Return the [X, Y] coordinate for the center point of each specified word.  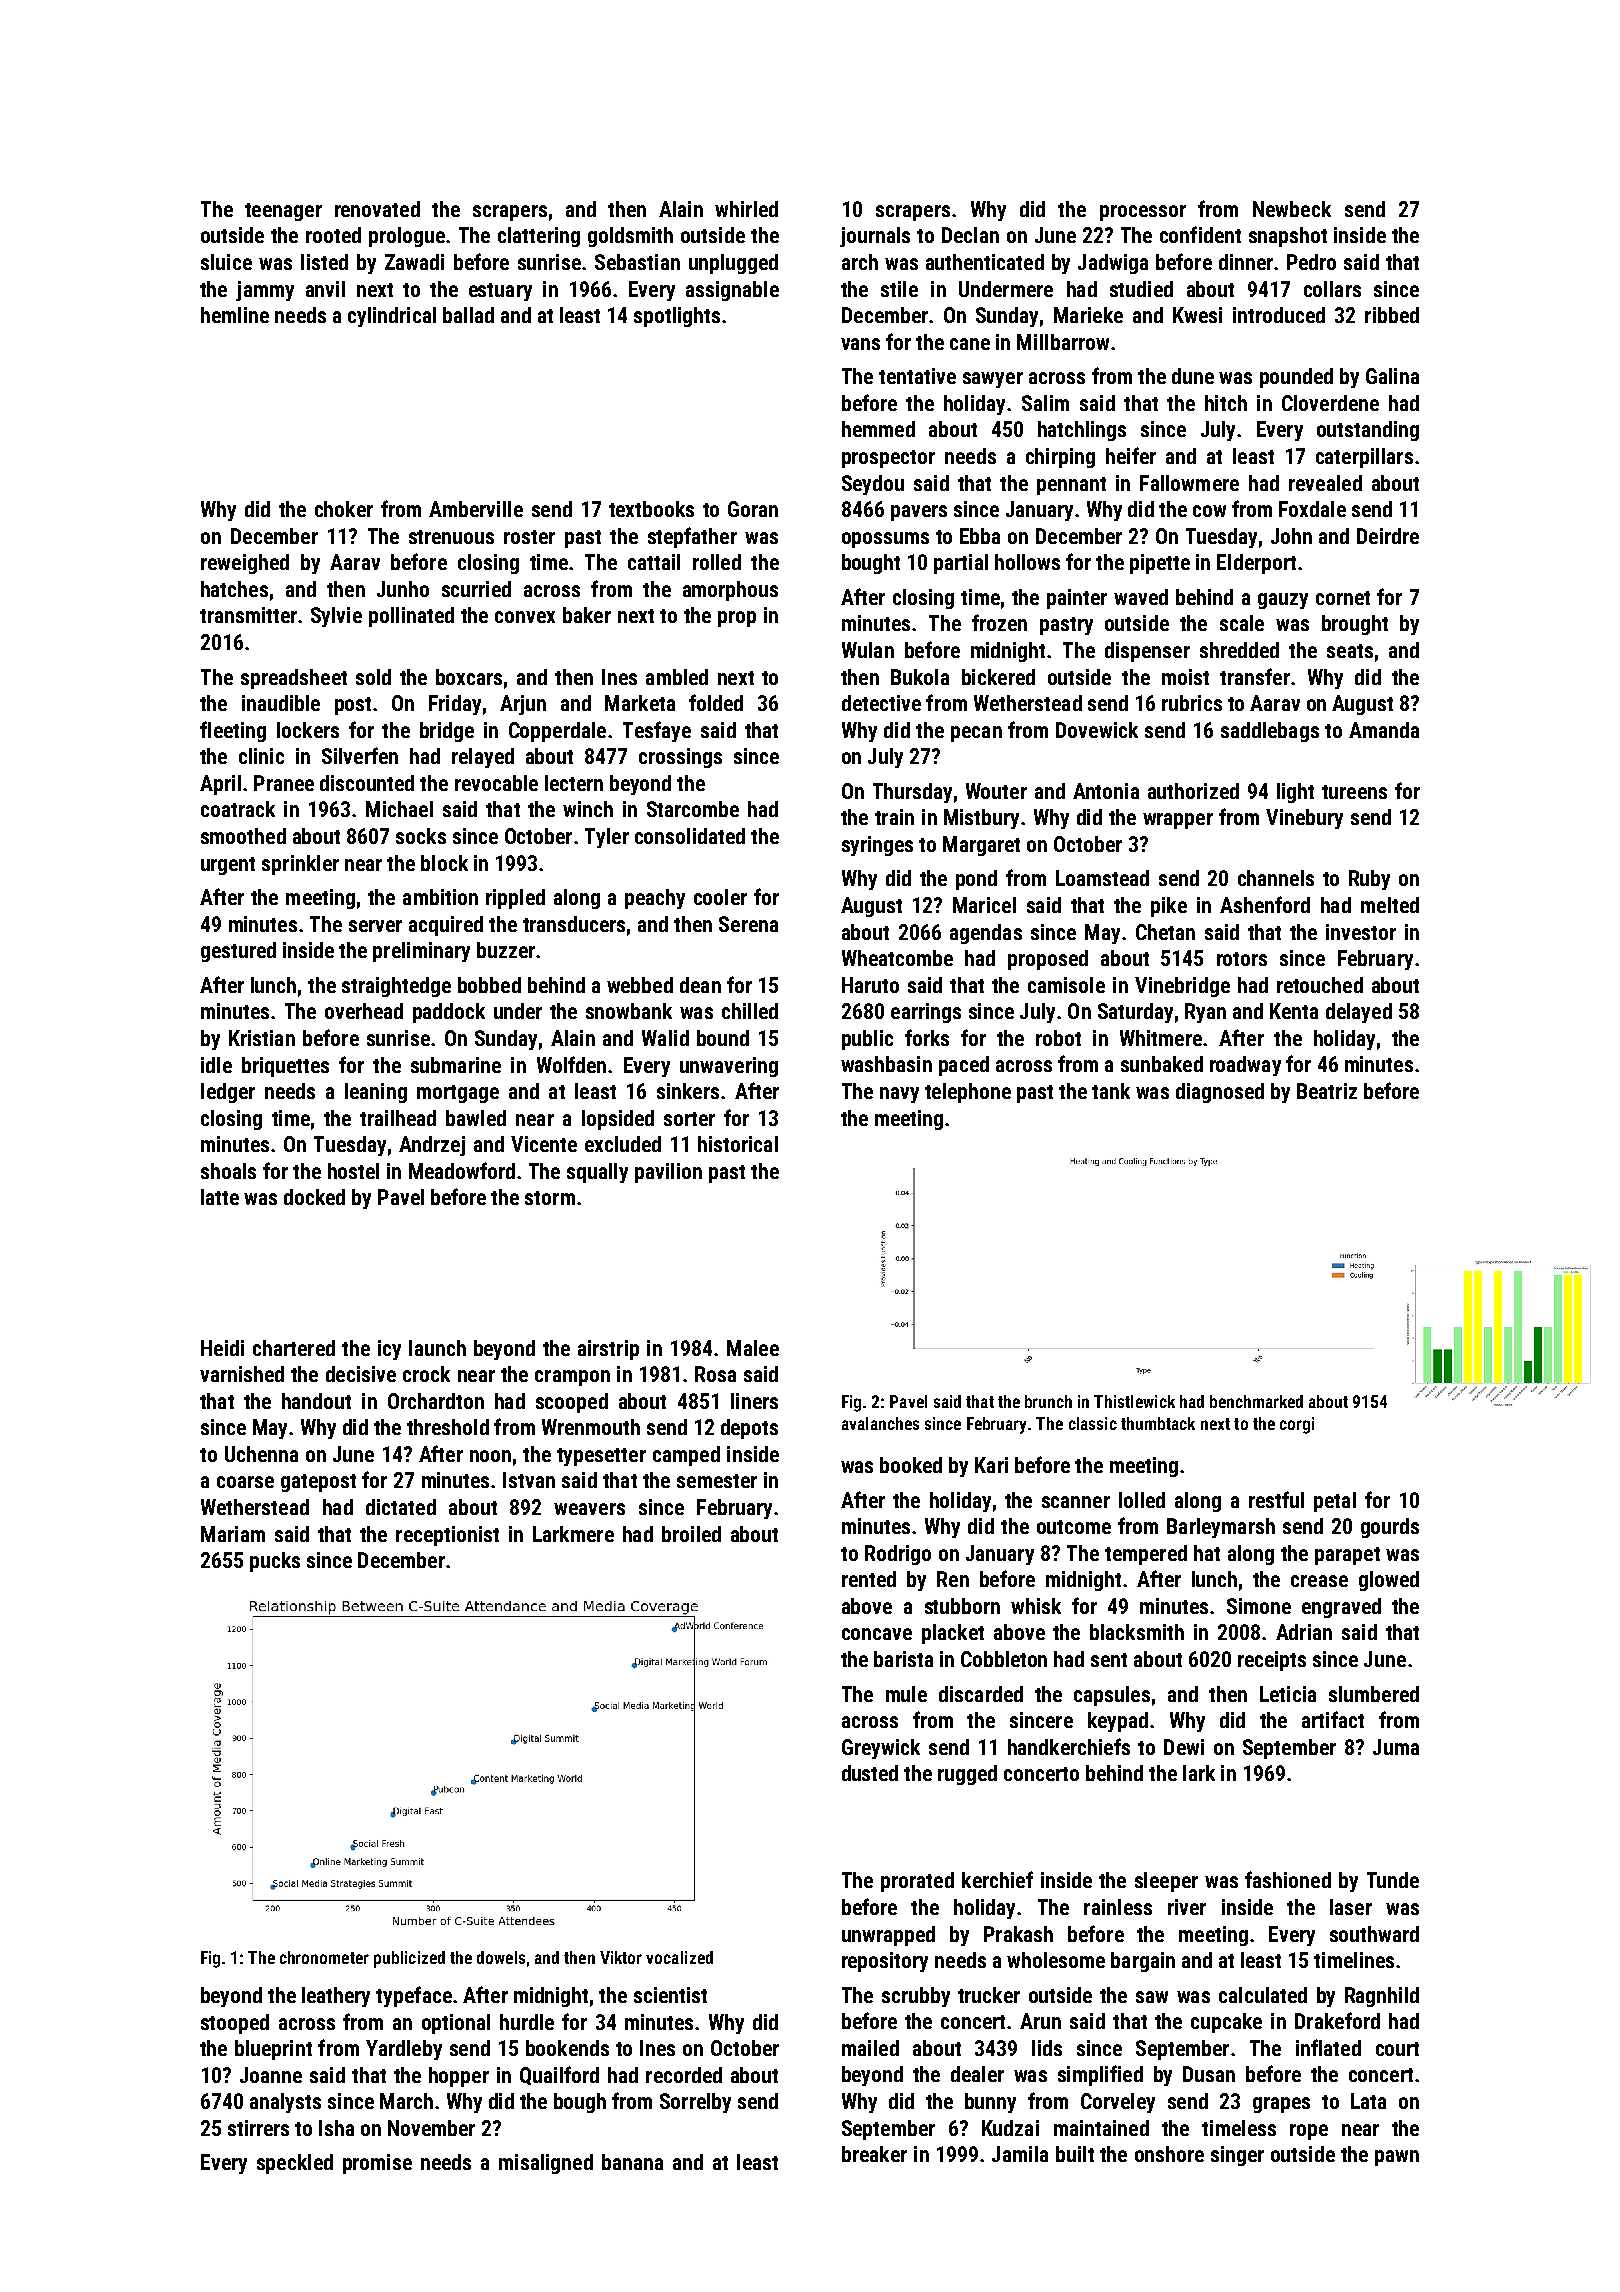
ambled [677, 677]
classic [1093, 1423]
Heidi [222, 1348]
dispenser [1147, 652]
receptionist [447, 1536]
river [1187, 1907]
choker [344, 509]
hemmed [878, 429]
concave [877, 1634]
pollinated [411, 617]
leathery [336, 1997]
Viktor [621, 1957]
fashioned [1288, 1879]
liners [754, 1401]
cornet [1343, 598]
